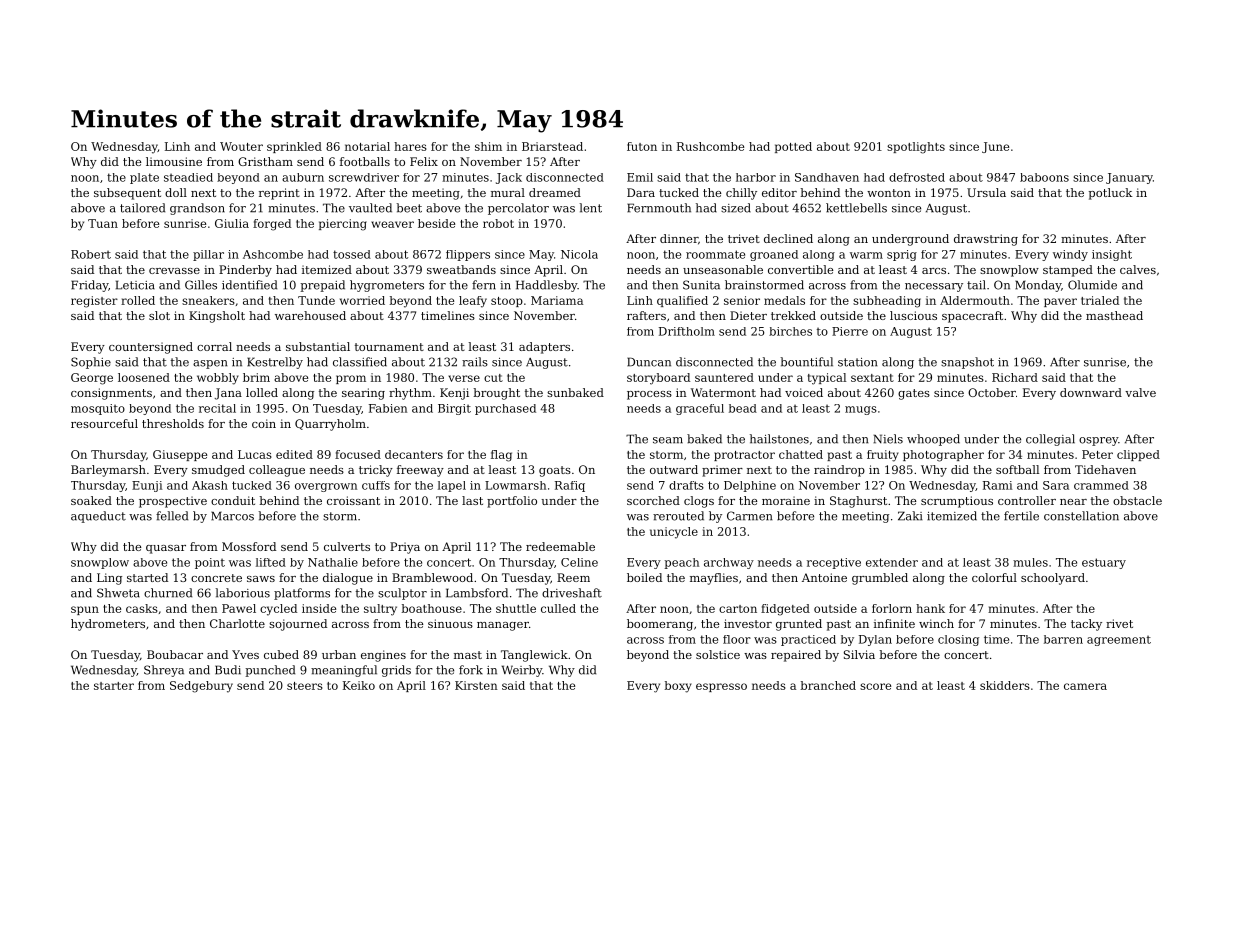 This page has width=1233, height=952. What do you see at coordinates (1086, 625) in the page?
I see `tacky` at bounding box center [1086, 625].
